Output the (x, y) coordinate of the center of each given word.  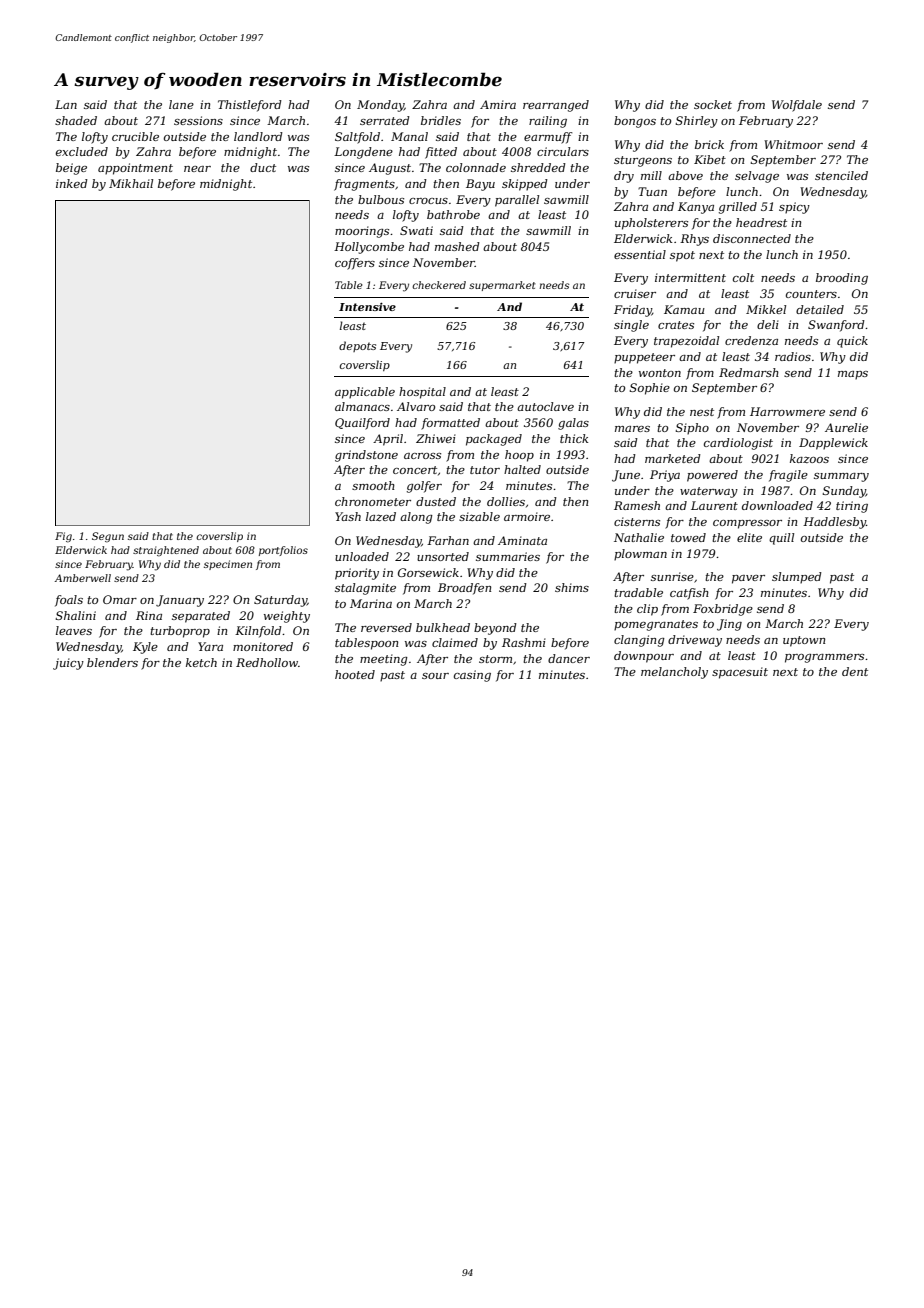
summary (841, 477)
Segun (108, 537)
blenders (112, 662)
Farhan (448, 540)
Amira (498, 104)
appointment (135, 169)
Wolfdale (797, 106)
